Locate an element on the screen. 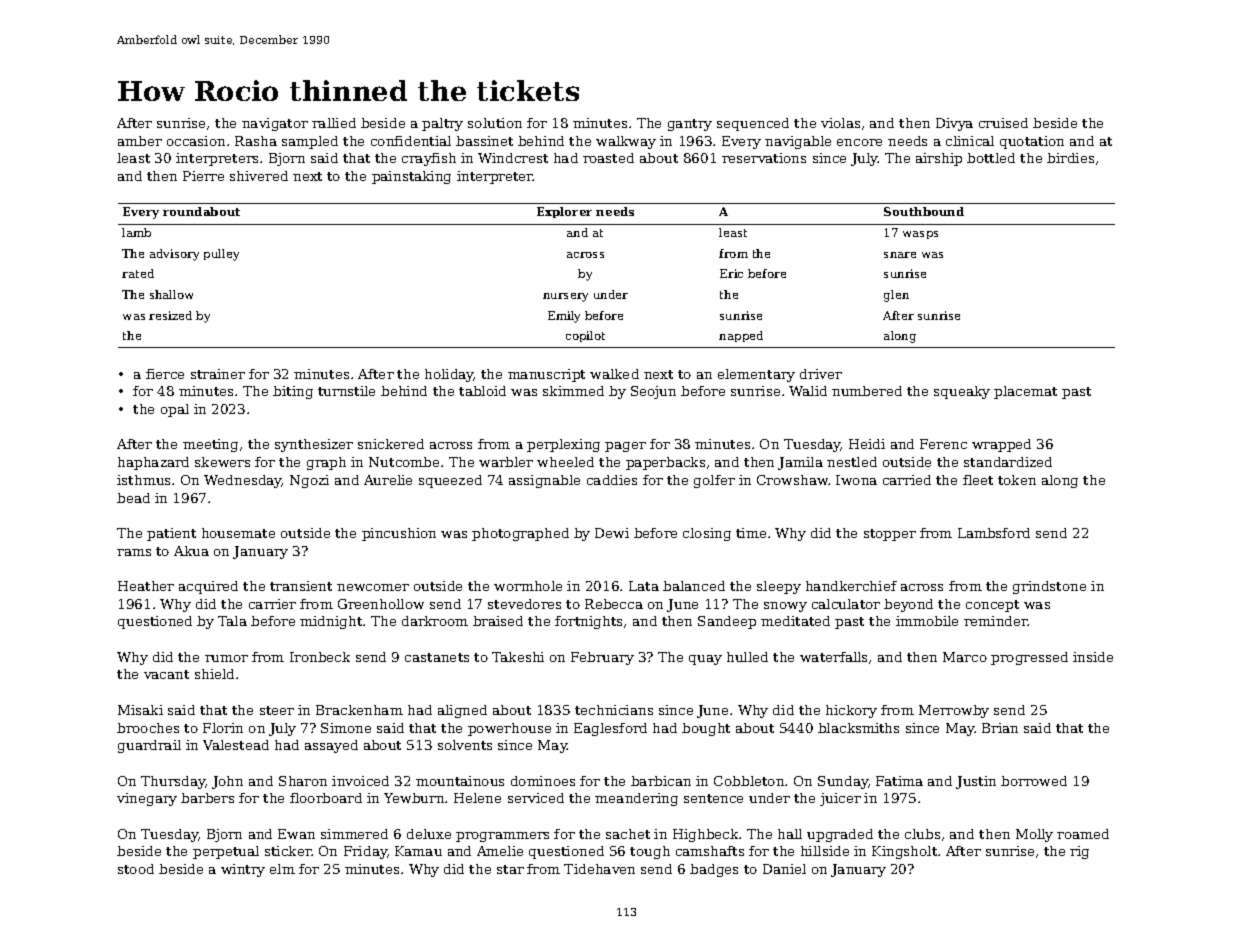 The height and width of the screenshot is (952, 1233). birdies is located at coordinates (1070, 158).
